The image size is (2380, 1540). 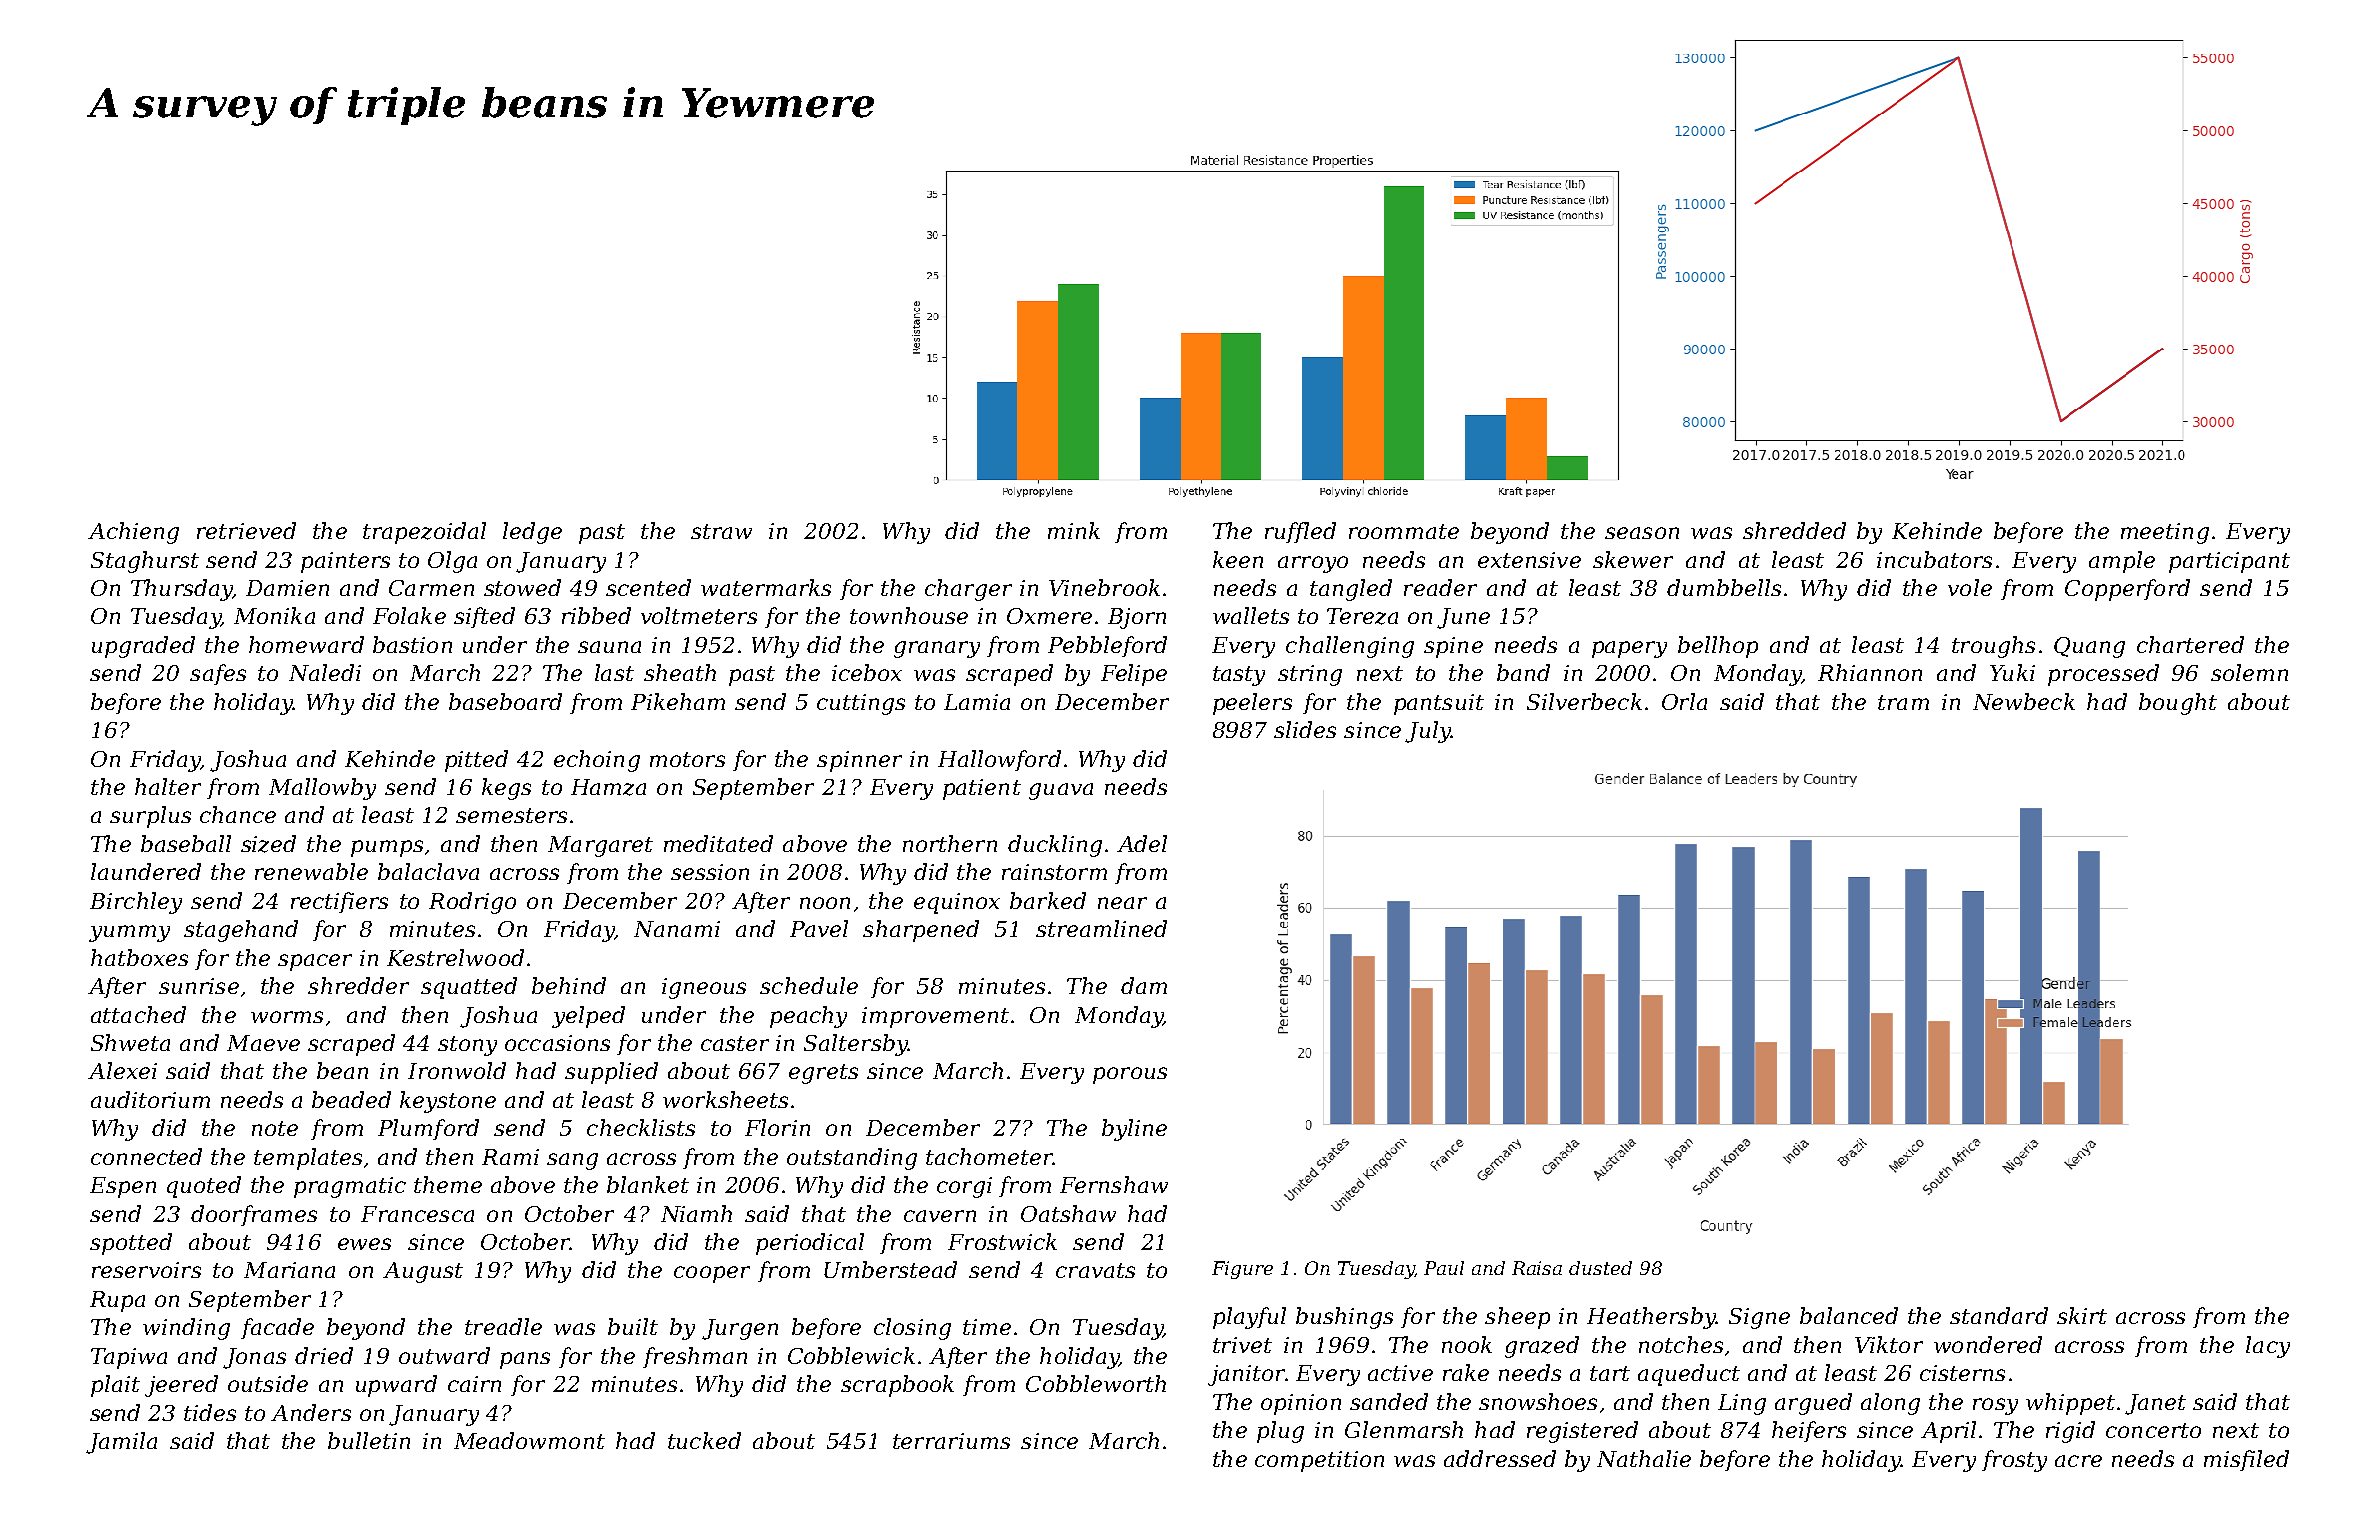 I want to click on near, so click(x=1122, y=903).
